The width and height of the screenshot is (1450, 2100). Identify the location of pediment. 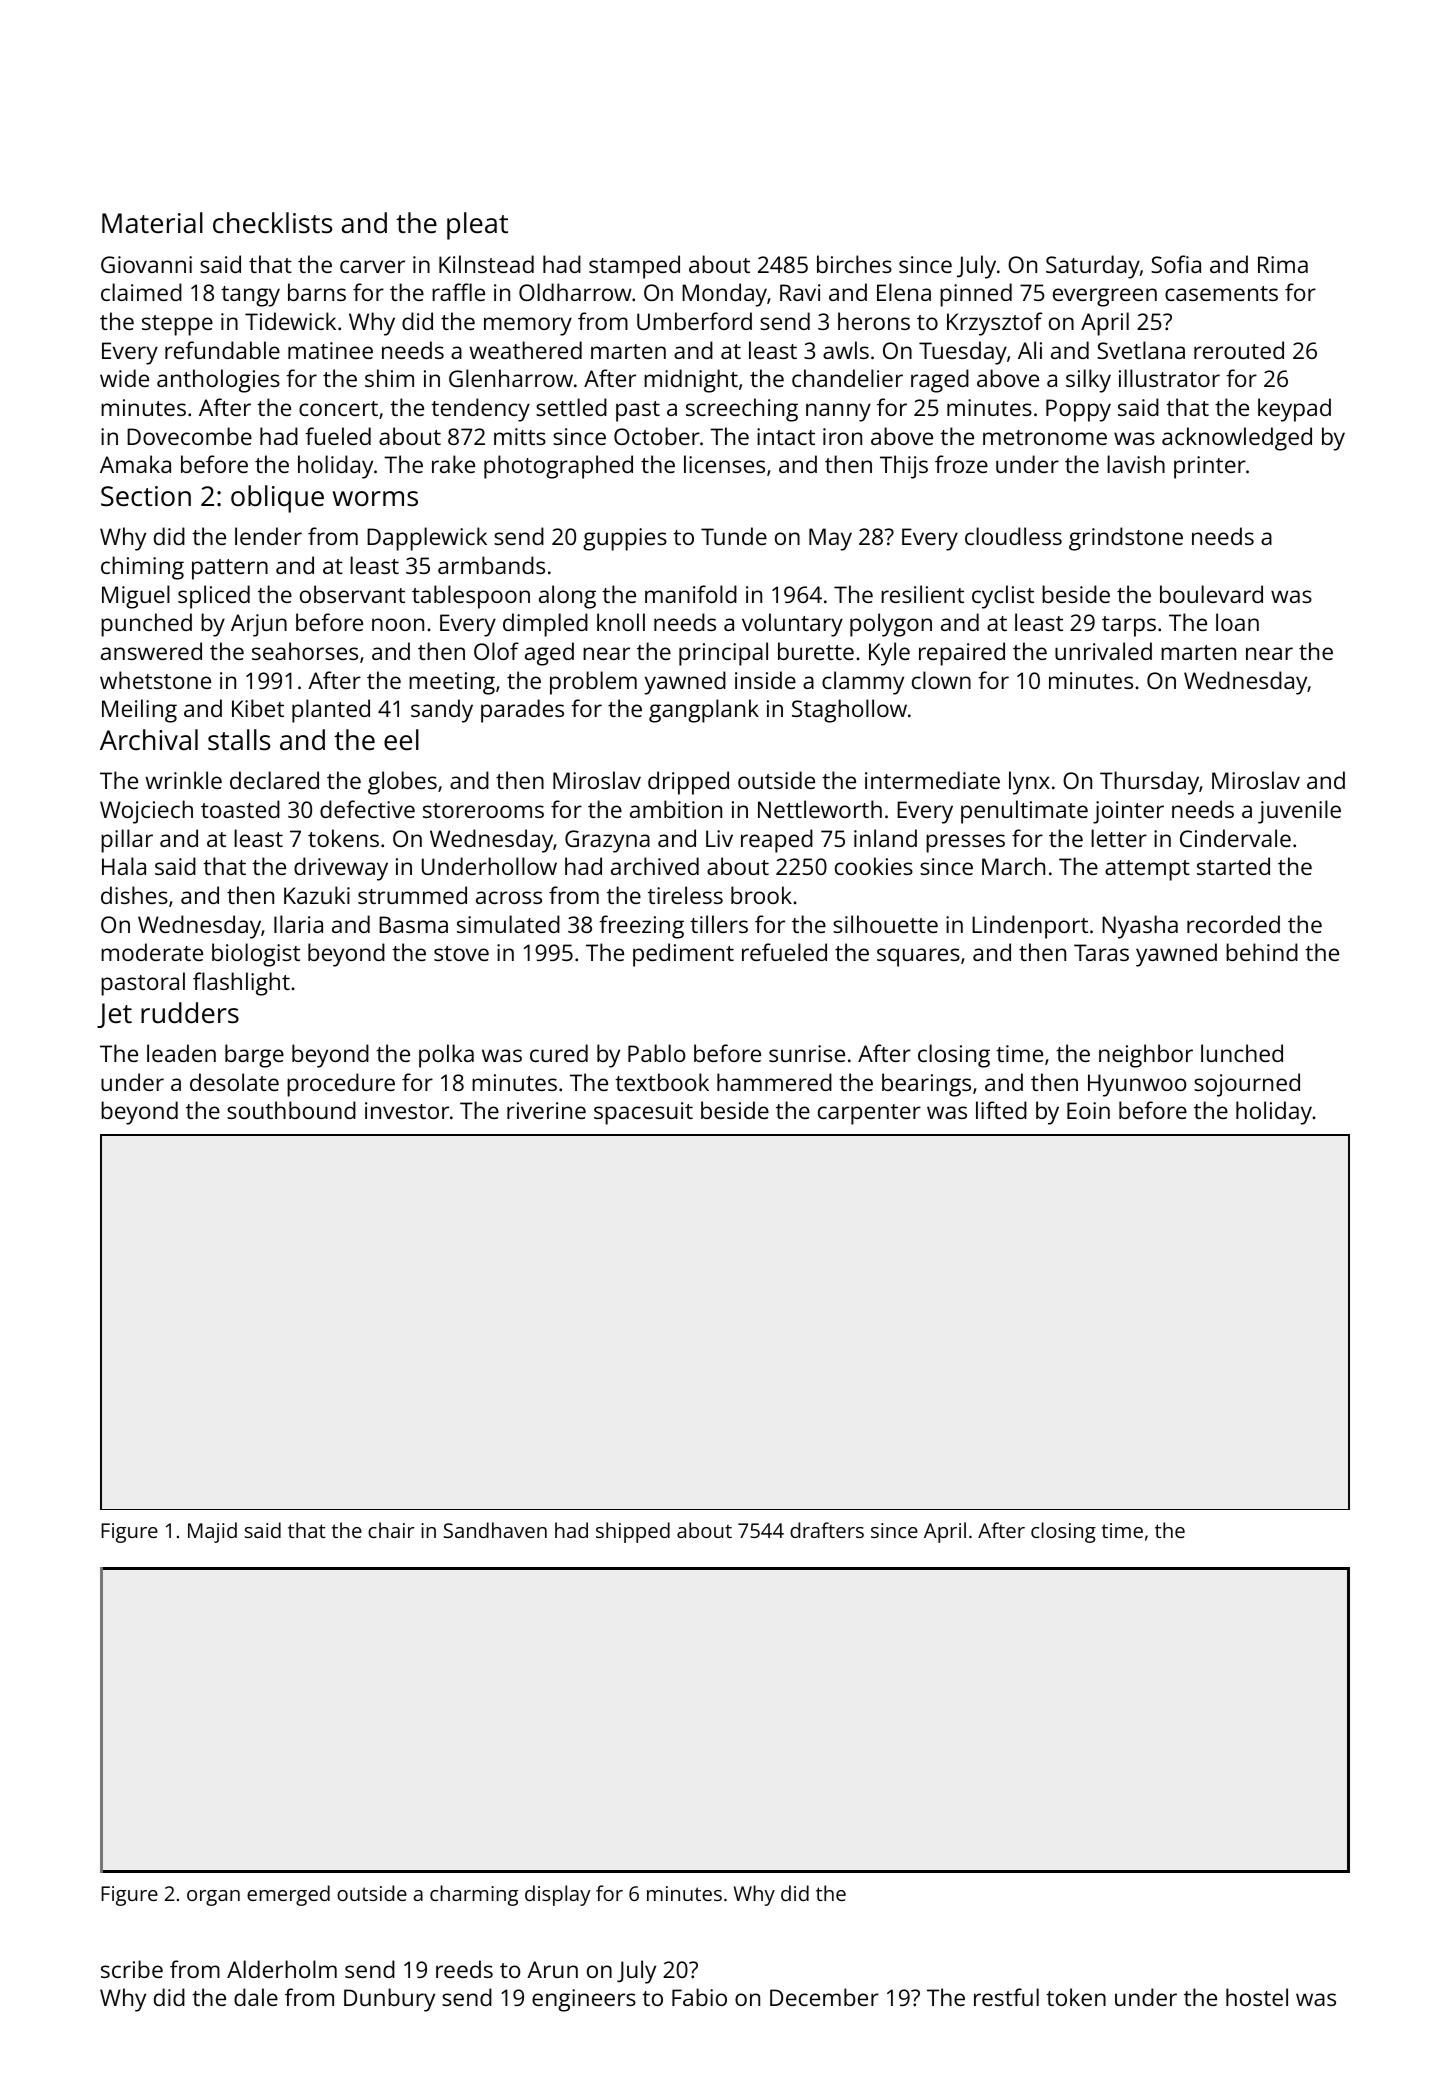
(683, 955).
